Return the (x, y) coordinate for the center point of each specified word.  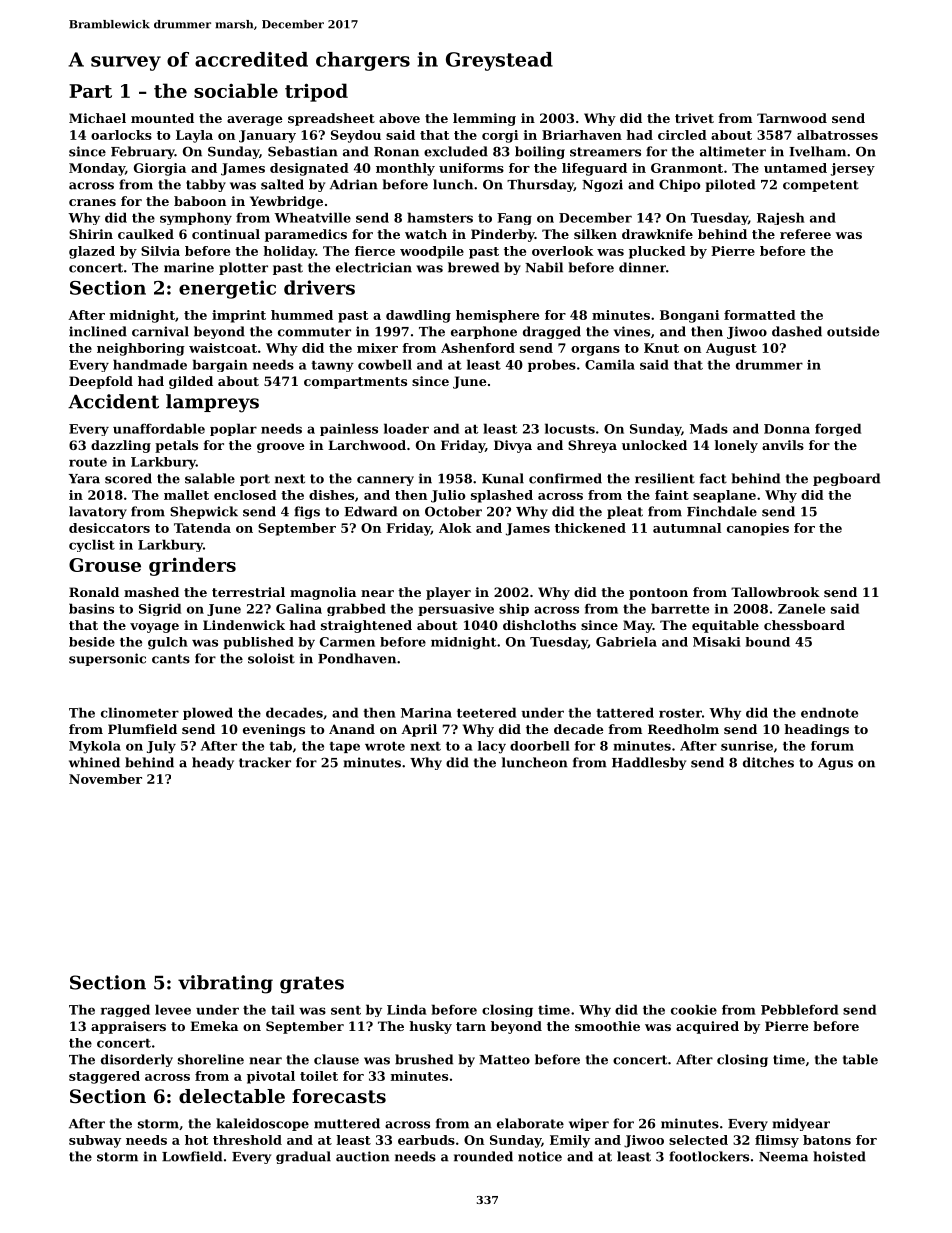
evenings (274, 730)
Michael (97, 118)
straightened (366, 626)
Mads (709, 428)
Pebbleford (799, 1009)
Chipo (679, 185)
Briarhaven (582, 135)
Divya (513, 446)
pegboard (846, 479)
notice (540, 1156)
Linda (407, 1009)
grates (312, 985)
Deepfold (101, 382)
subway (95, 1141)
